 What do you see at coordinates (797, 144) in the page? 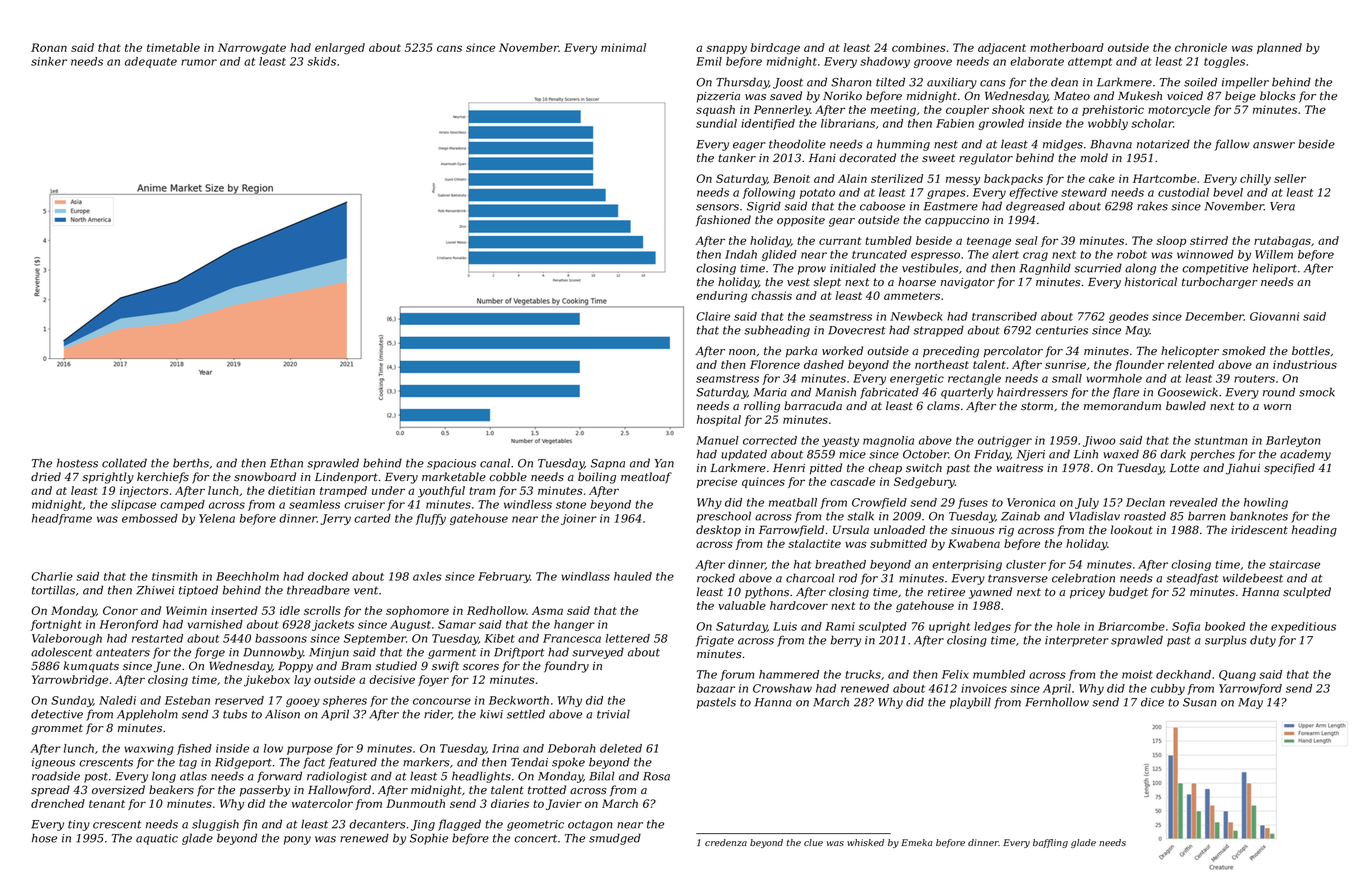
I see `theodolite` at bounding box center [797, 144].
